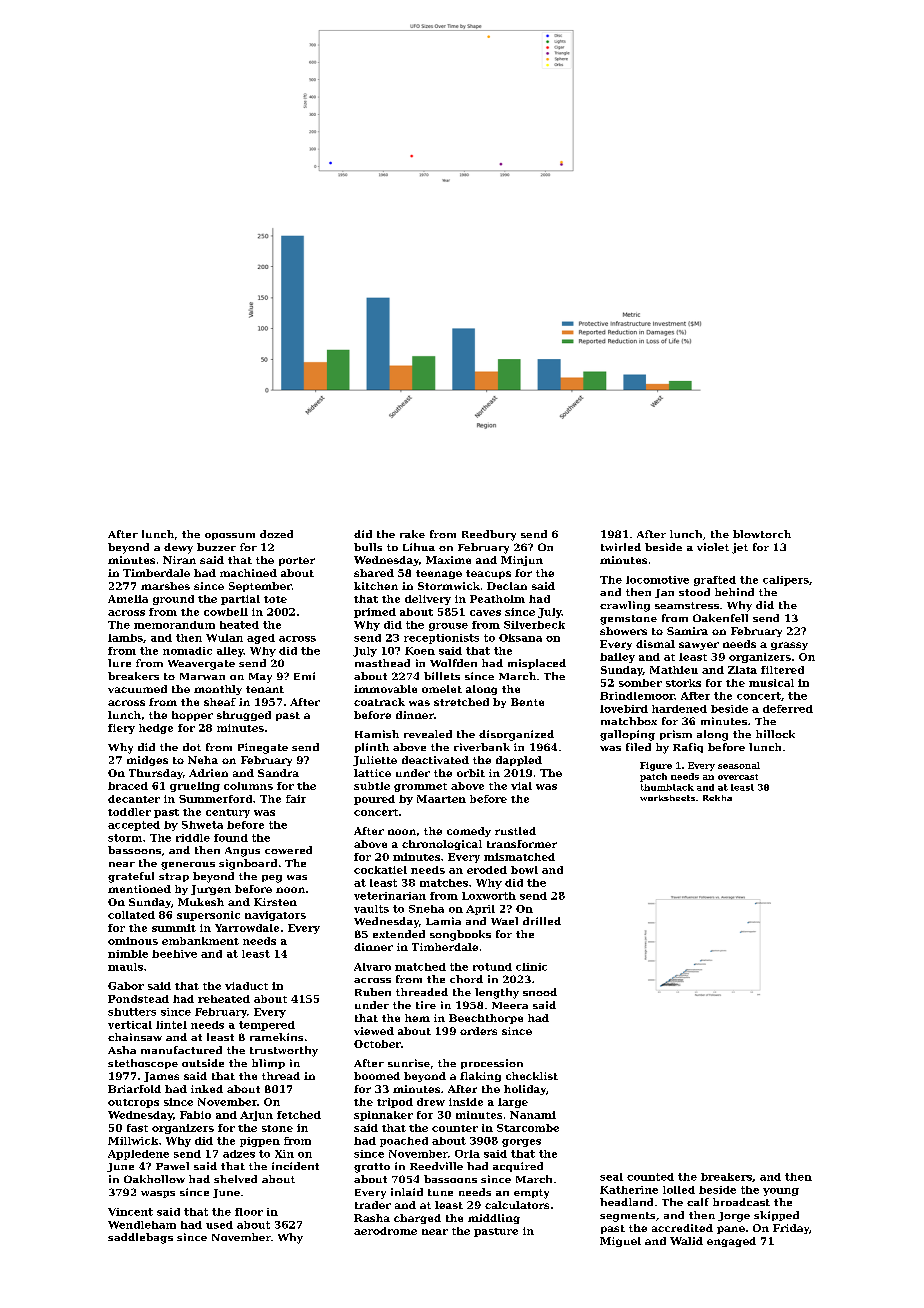  What do you see at coordinates (487, 870) in the screenshot?
I see `eroded` at bounding box center [487, 870].
